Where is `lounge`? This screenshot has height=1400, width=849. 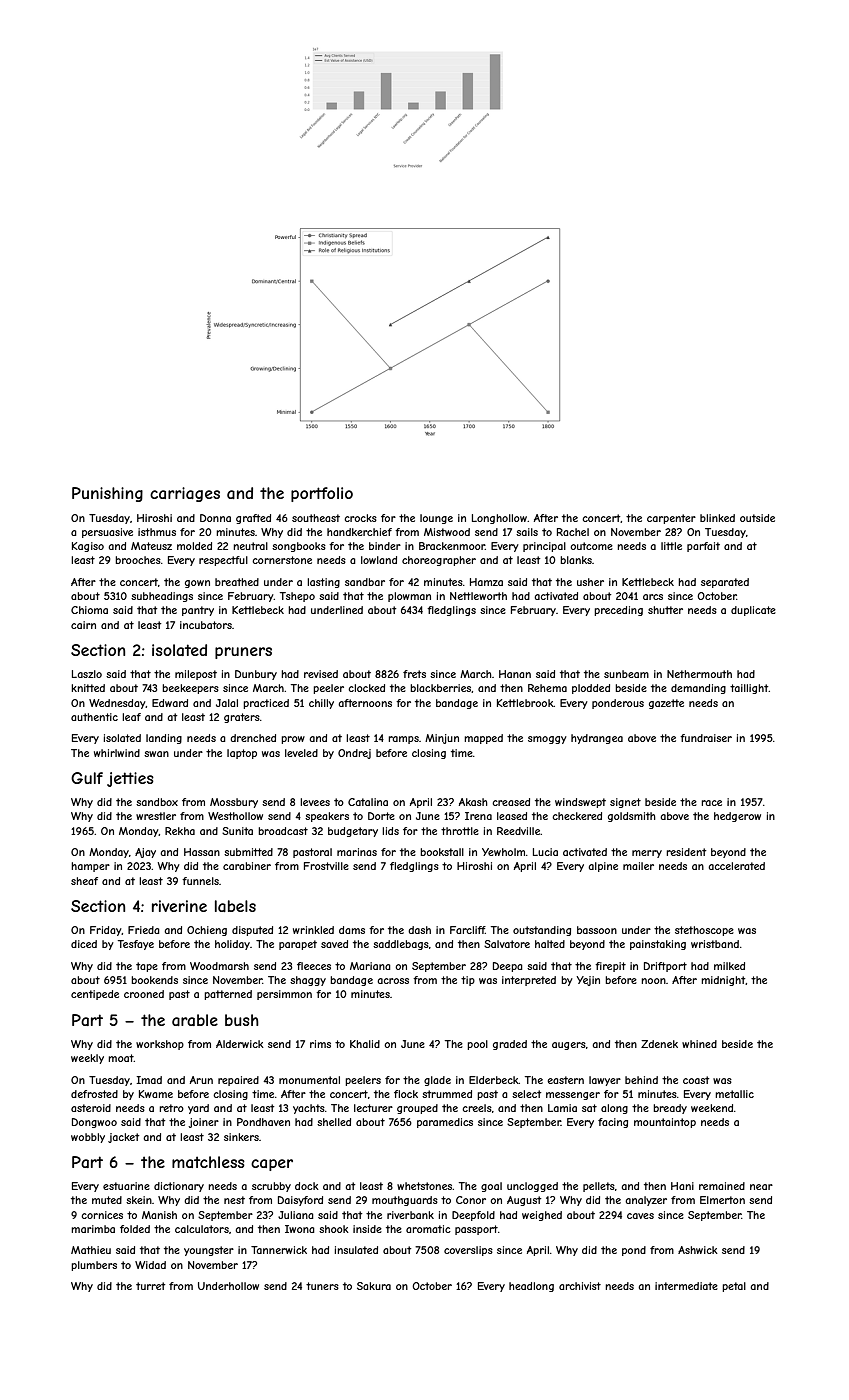 lounge is located at coordinates (436, 519).
